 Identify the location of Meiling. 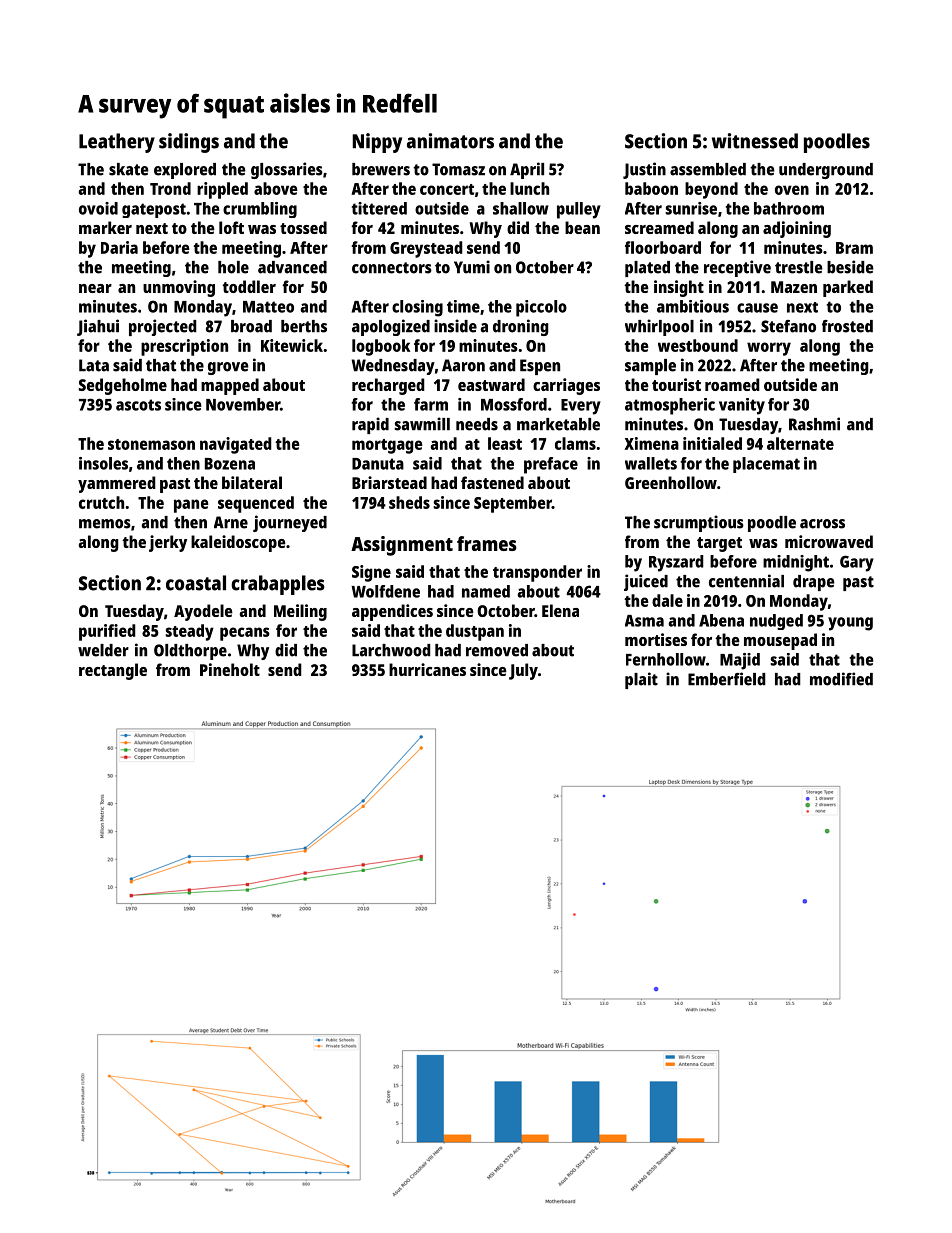
(300, 612).
